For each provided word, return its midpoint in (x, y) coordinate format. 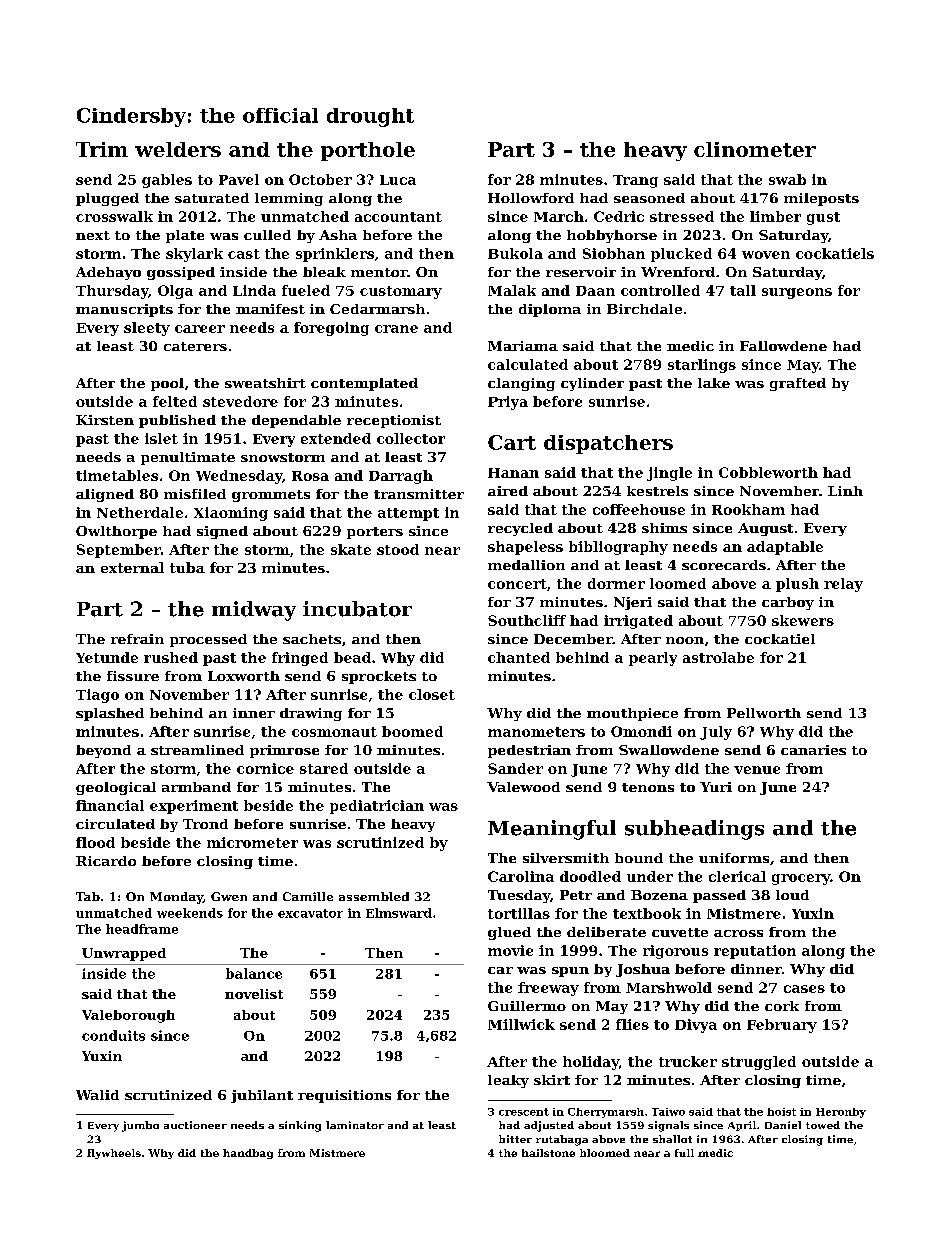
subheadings (694, 830)
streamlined (197, 750)
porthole (368, 151)
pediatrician (377, 807)
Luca (398, 180)
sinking (300, 1126)
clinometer (755, 149)
